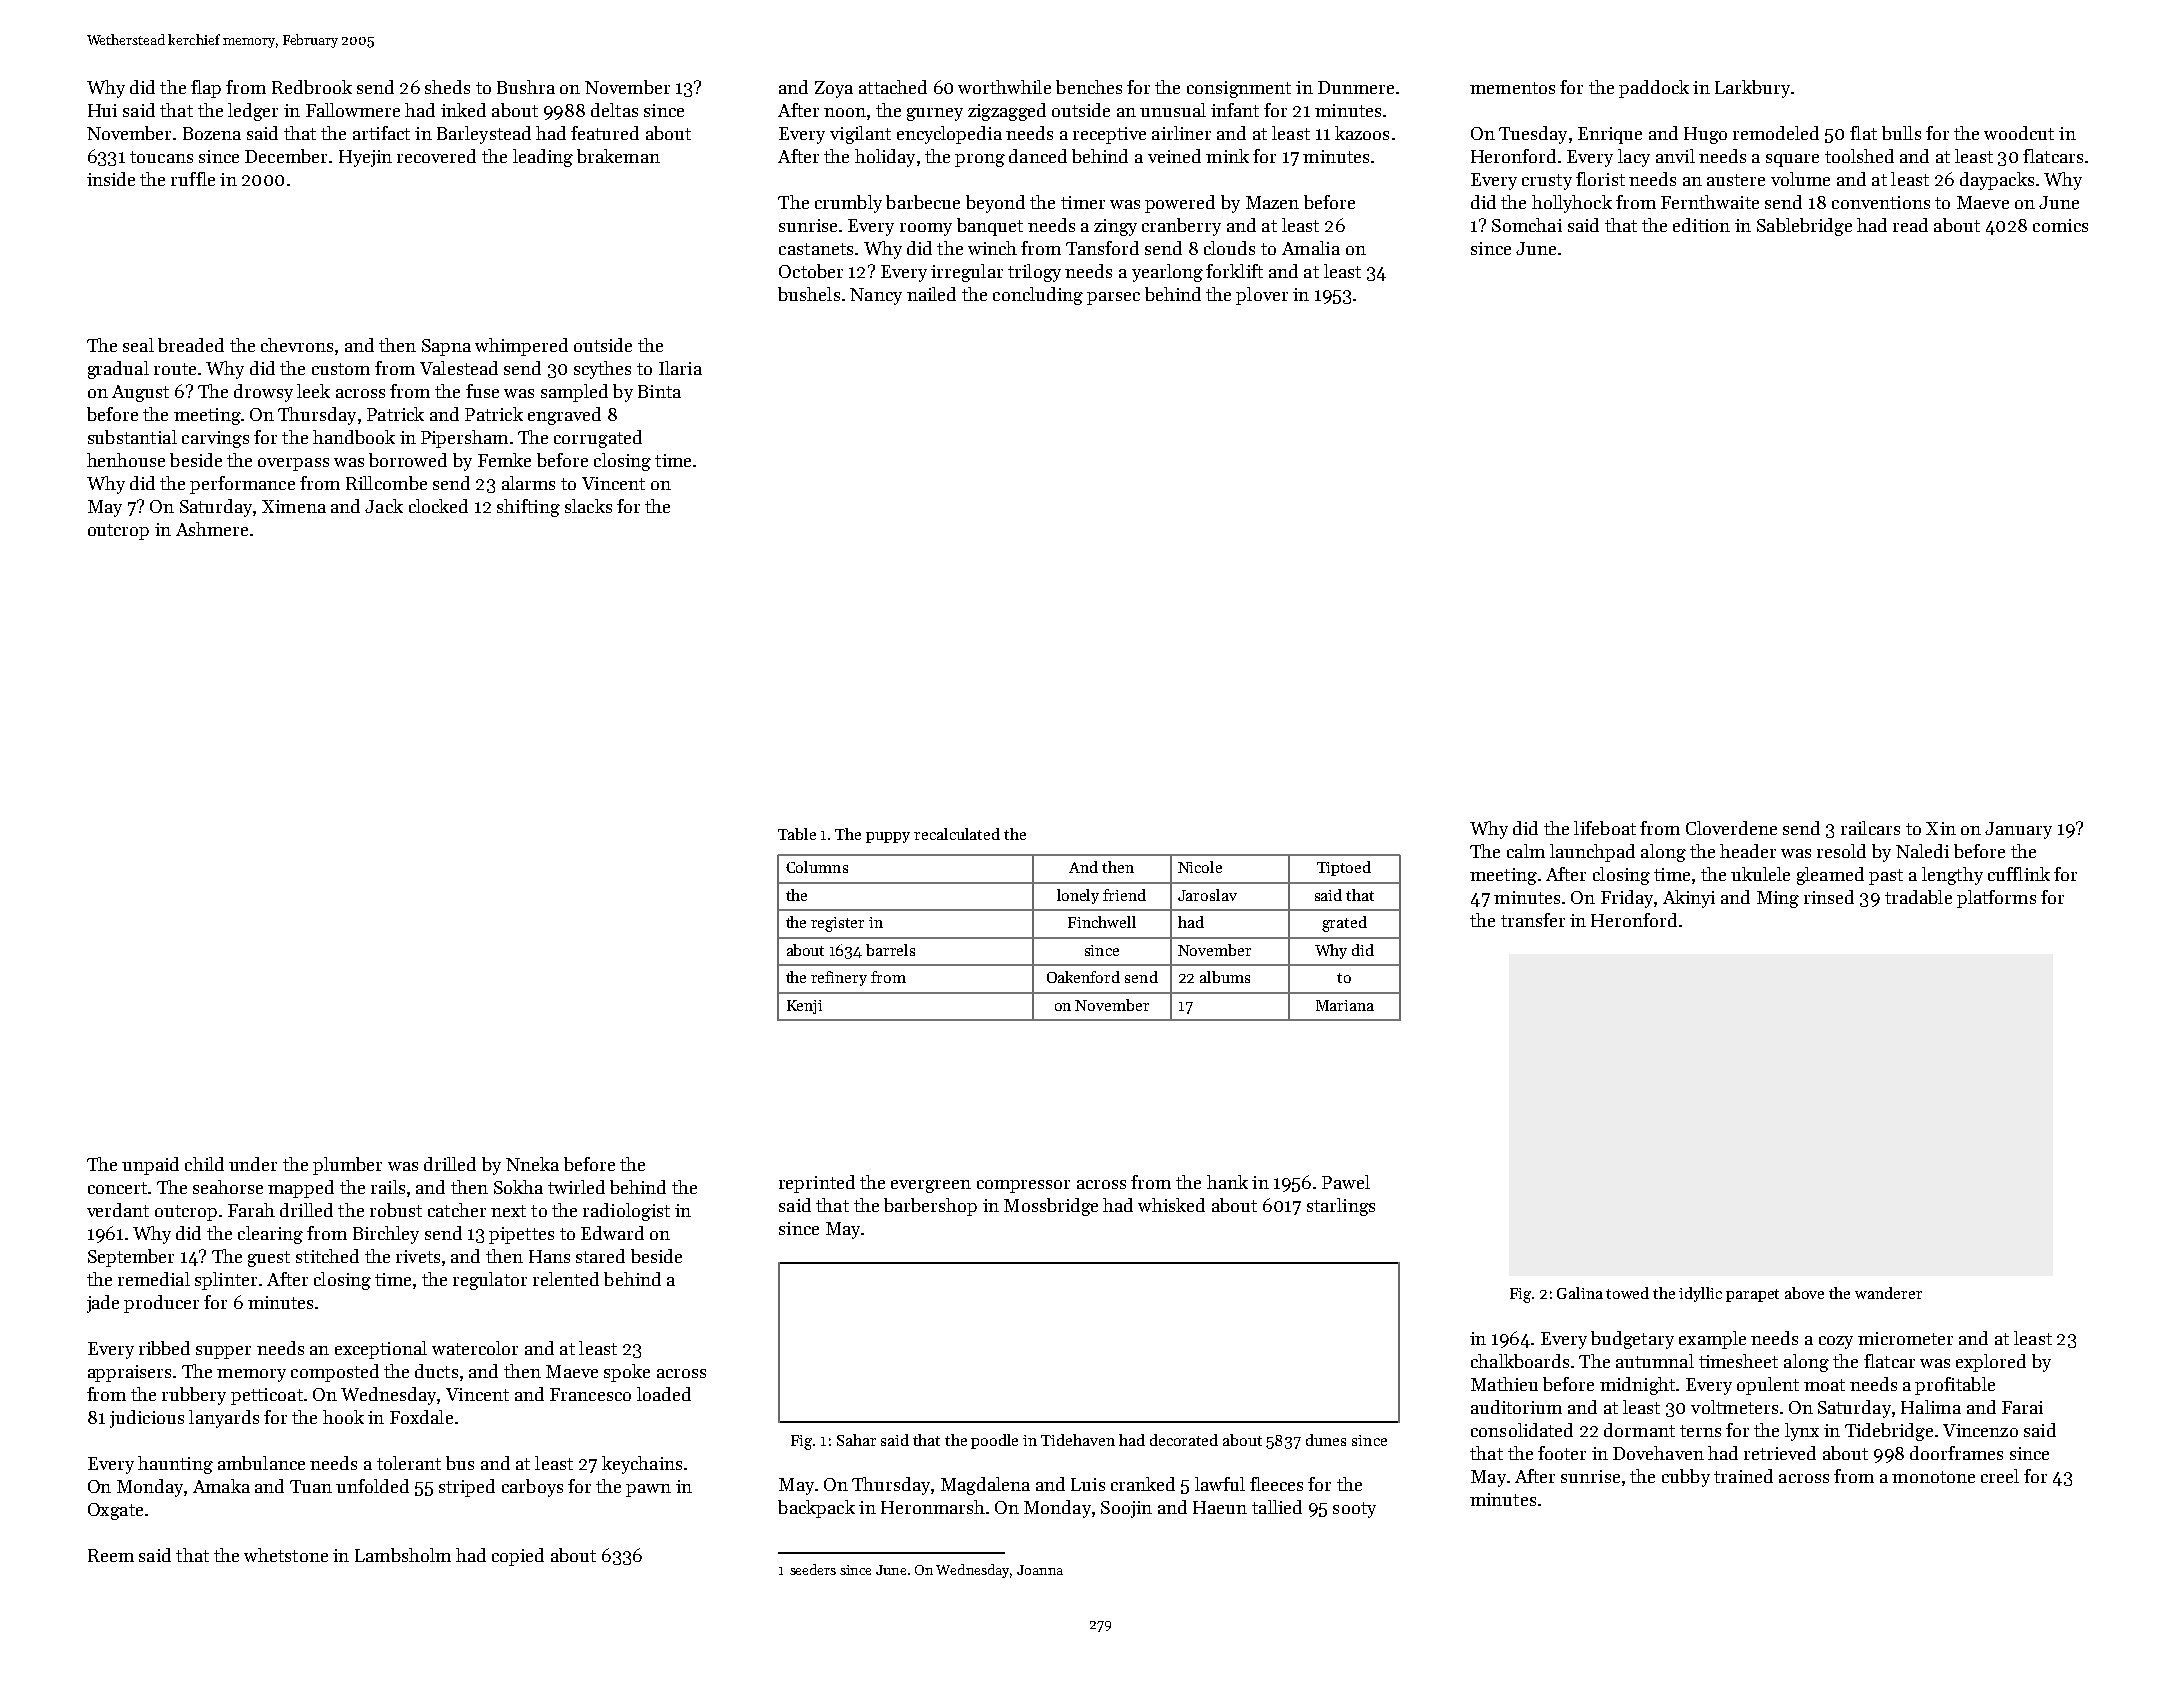 The width and height of the page is (2178, 1683). I want to click on unpaid, so click(150, 1166).
